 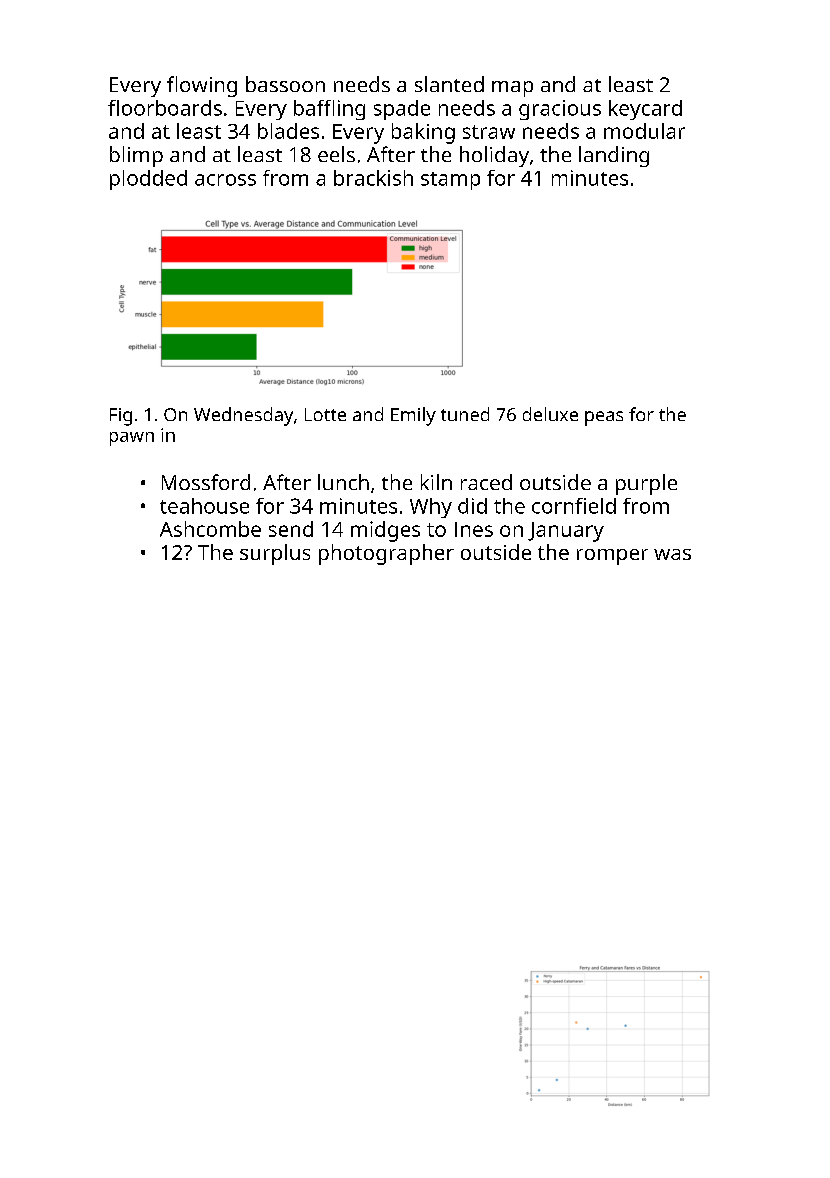 I want to click on peas, so click(x=604, y=418).
